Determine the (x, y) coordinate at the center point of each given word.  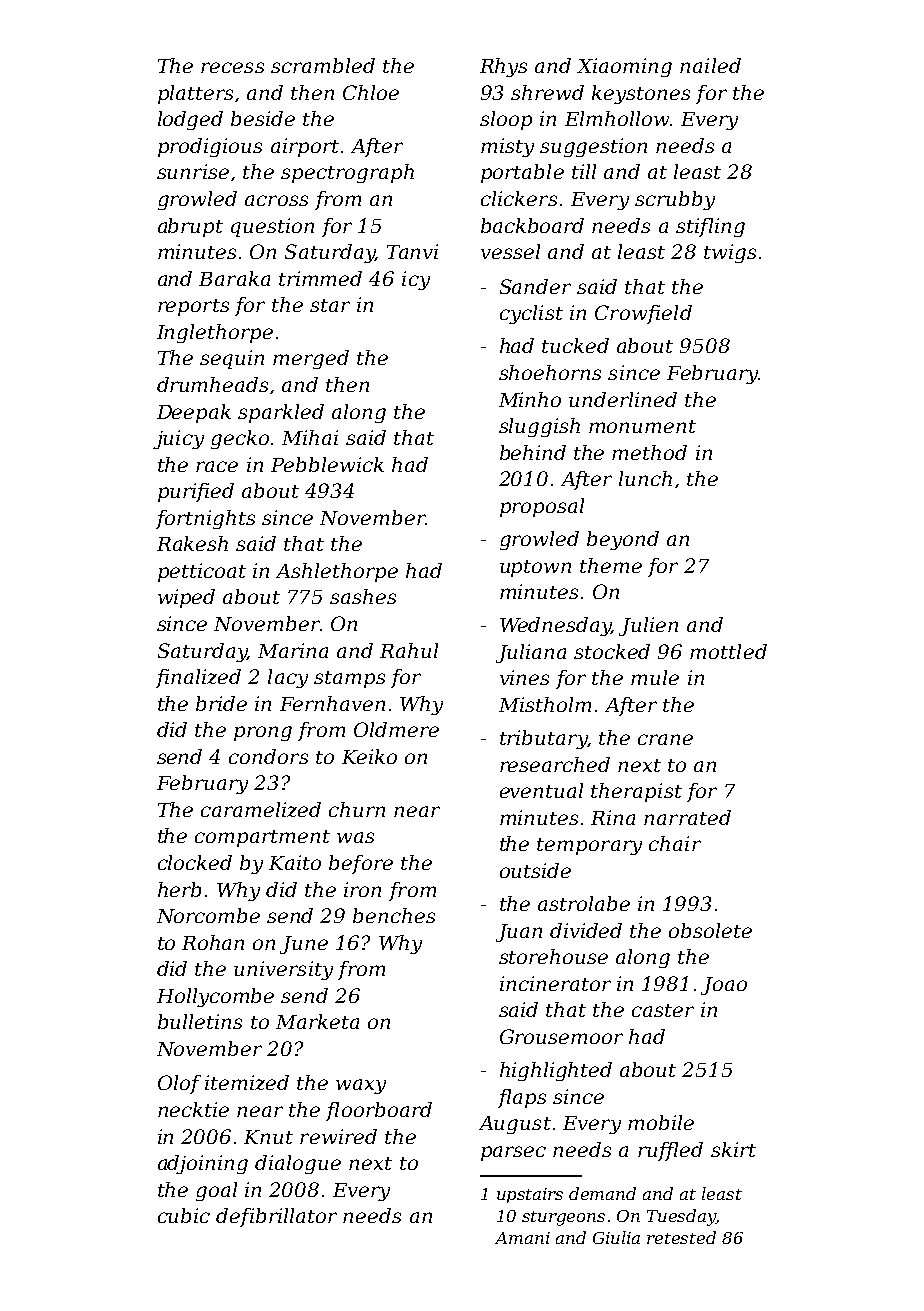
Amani (522, 1238)
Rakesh (192, 543)
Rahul (409, 650)
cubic (184, 1215)
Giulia (616, 1237)
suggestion (593, 147)
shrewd (547, 92)
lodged (190, 120)
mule (655, 677)
